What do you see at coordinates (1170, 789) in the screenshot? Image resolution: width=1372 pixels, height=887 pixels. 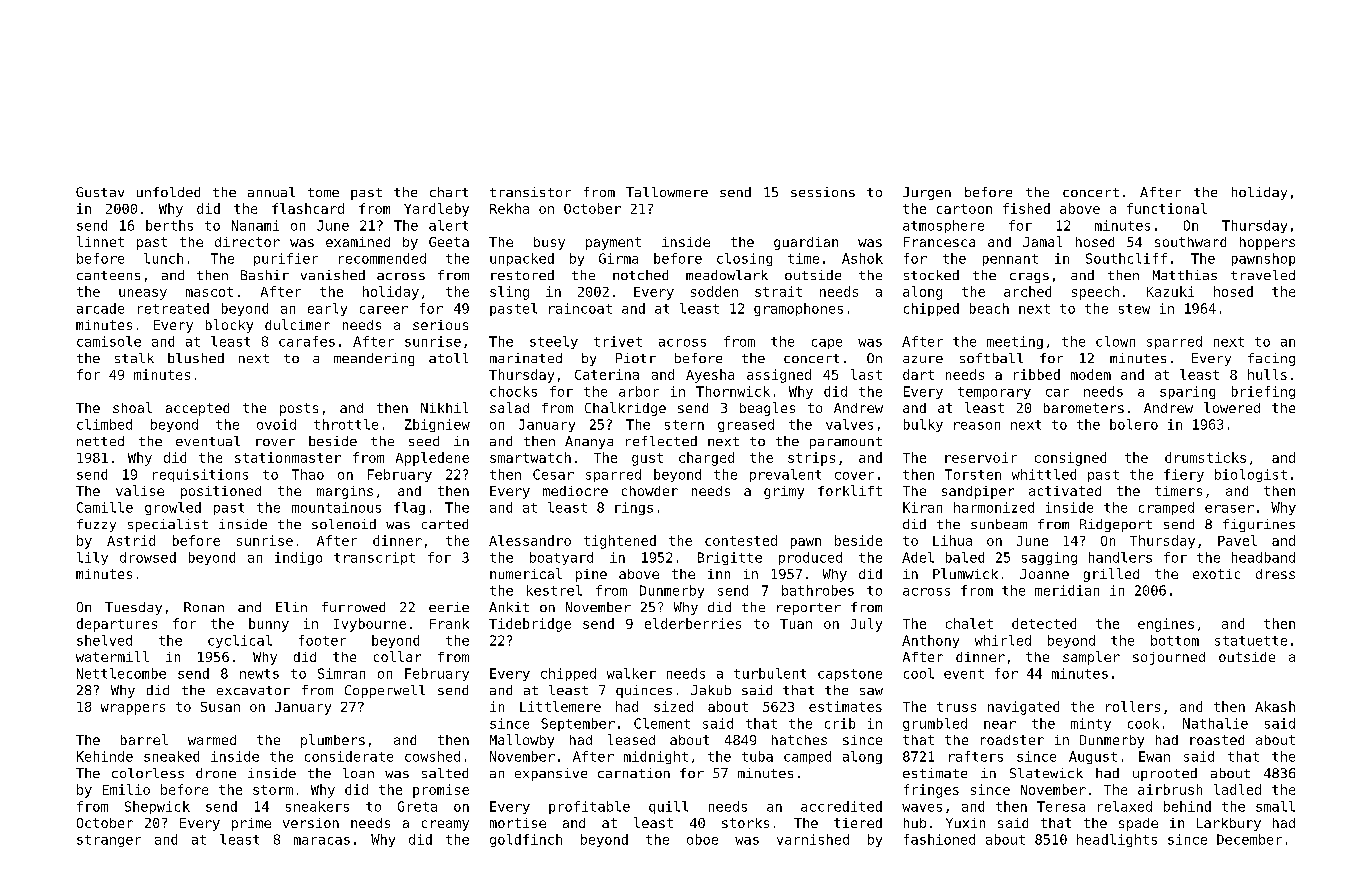 I see `airbrush` at bounding box center [1170, 789].
